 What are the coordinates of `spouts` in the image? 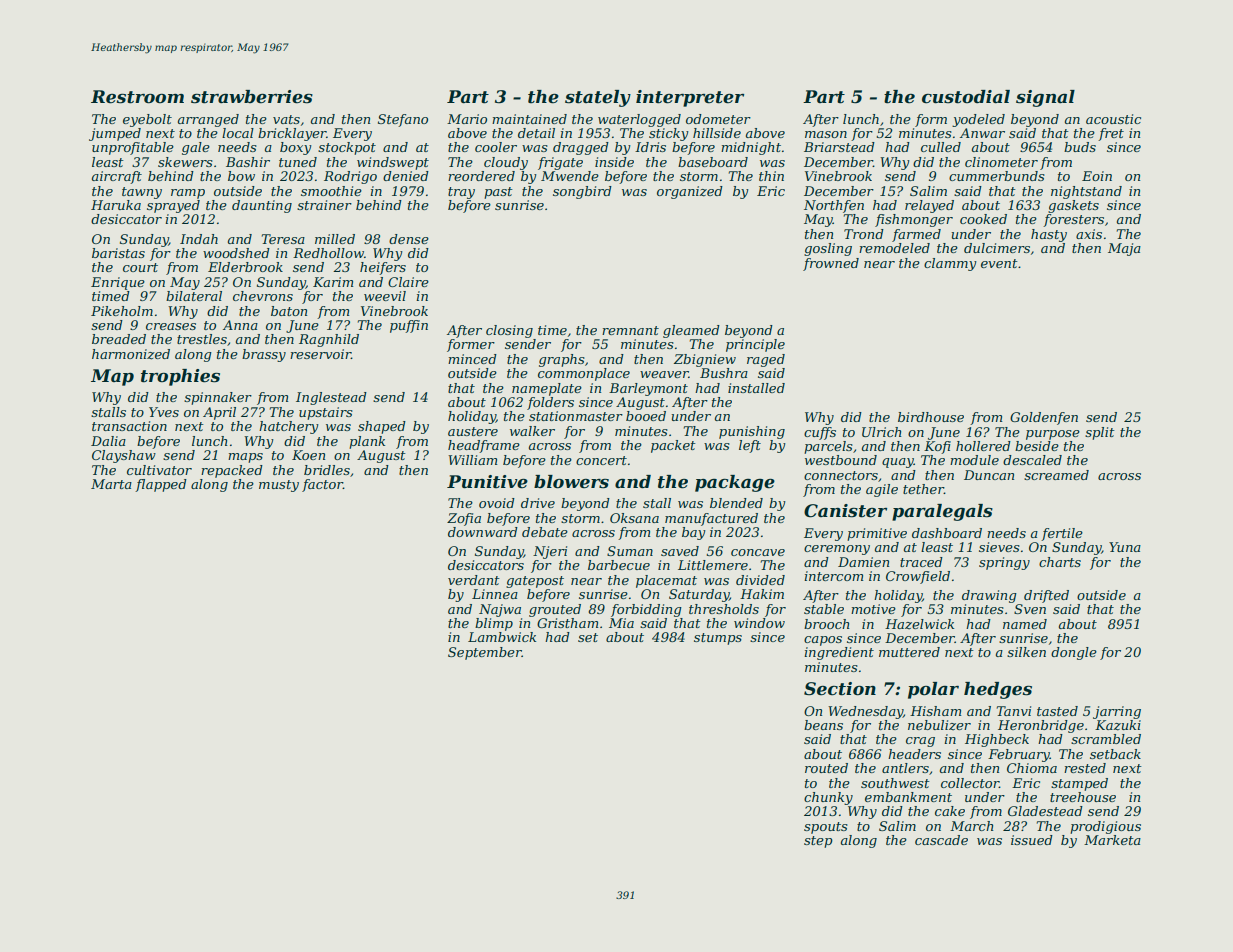 It's located at (826, 828).
